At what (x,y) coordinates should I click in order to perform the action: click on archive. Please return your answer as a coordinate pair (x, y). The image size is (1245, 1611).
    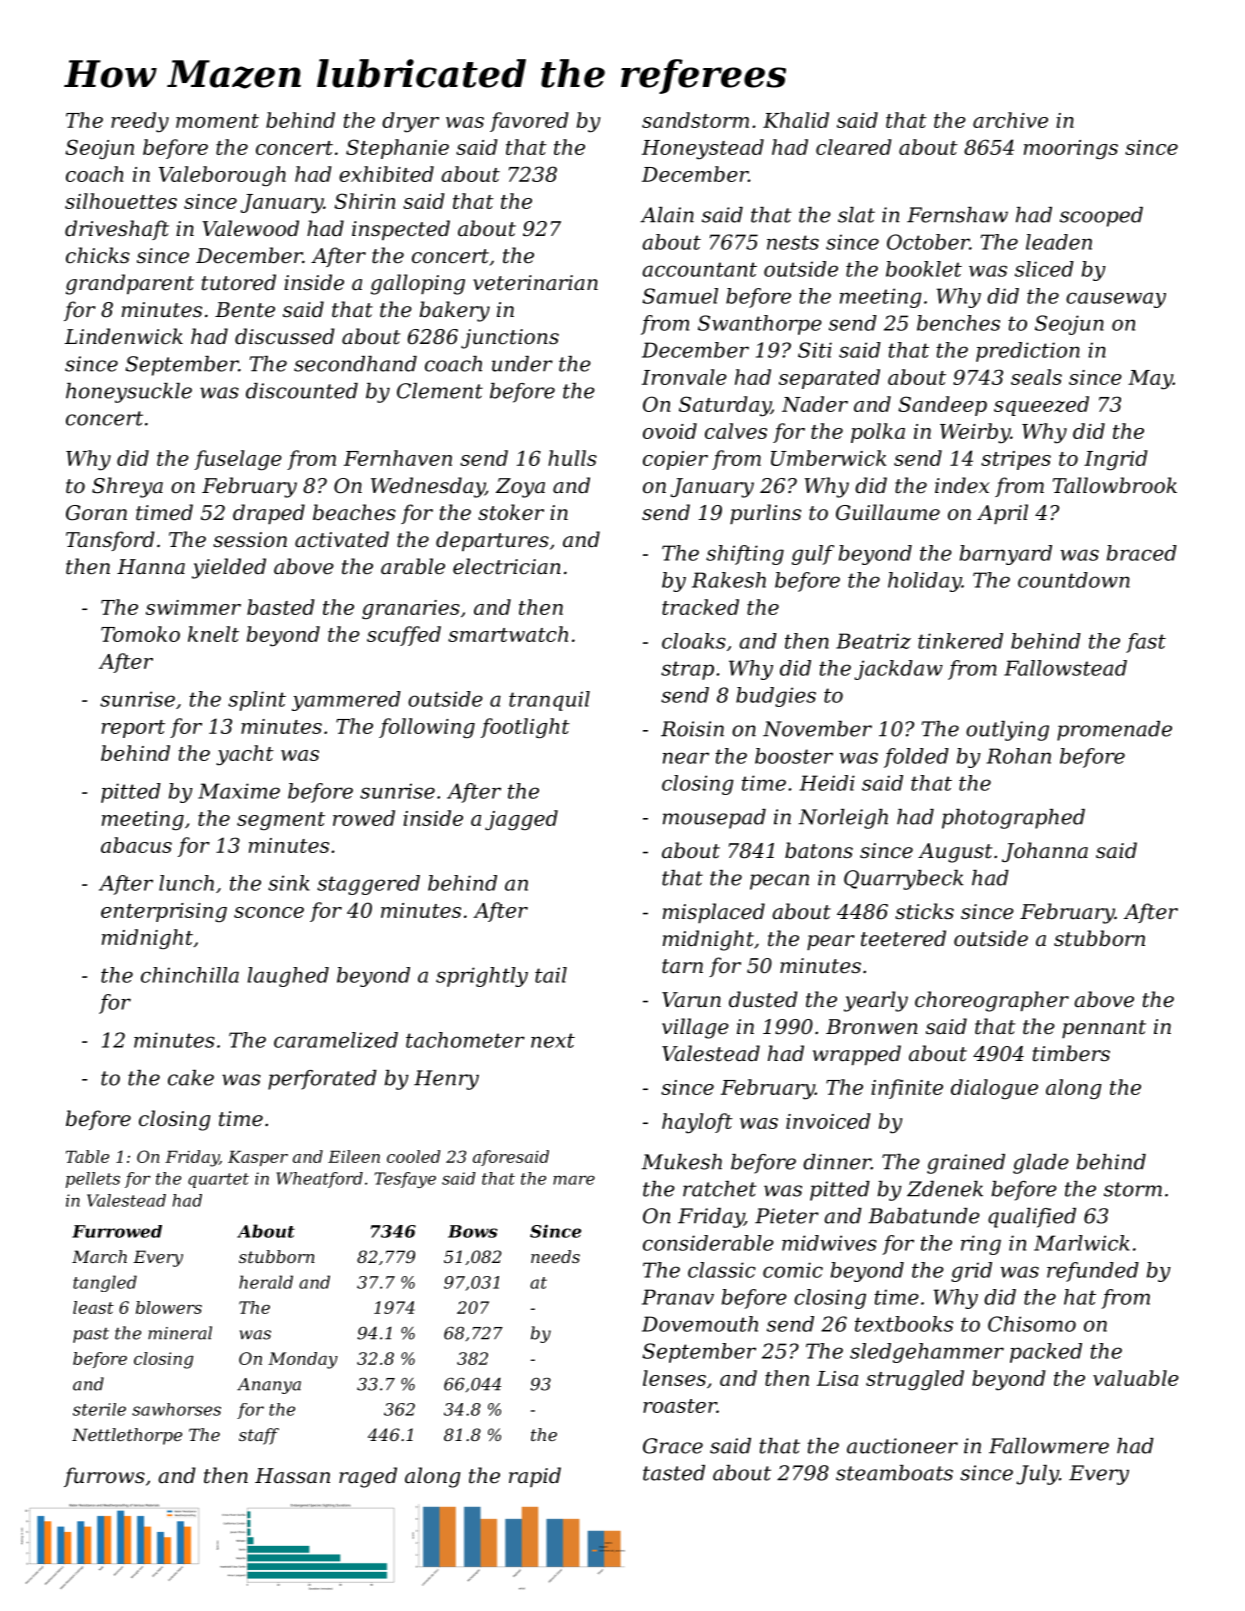
    Looking at the image, I should click on (1010, 120).
